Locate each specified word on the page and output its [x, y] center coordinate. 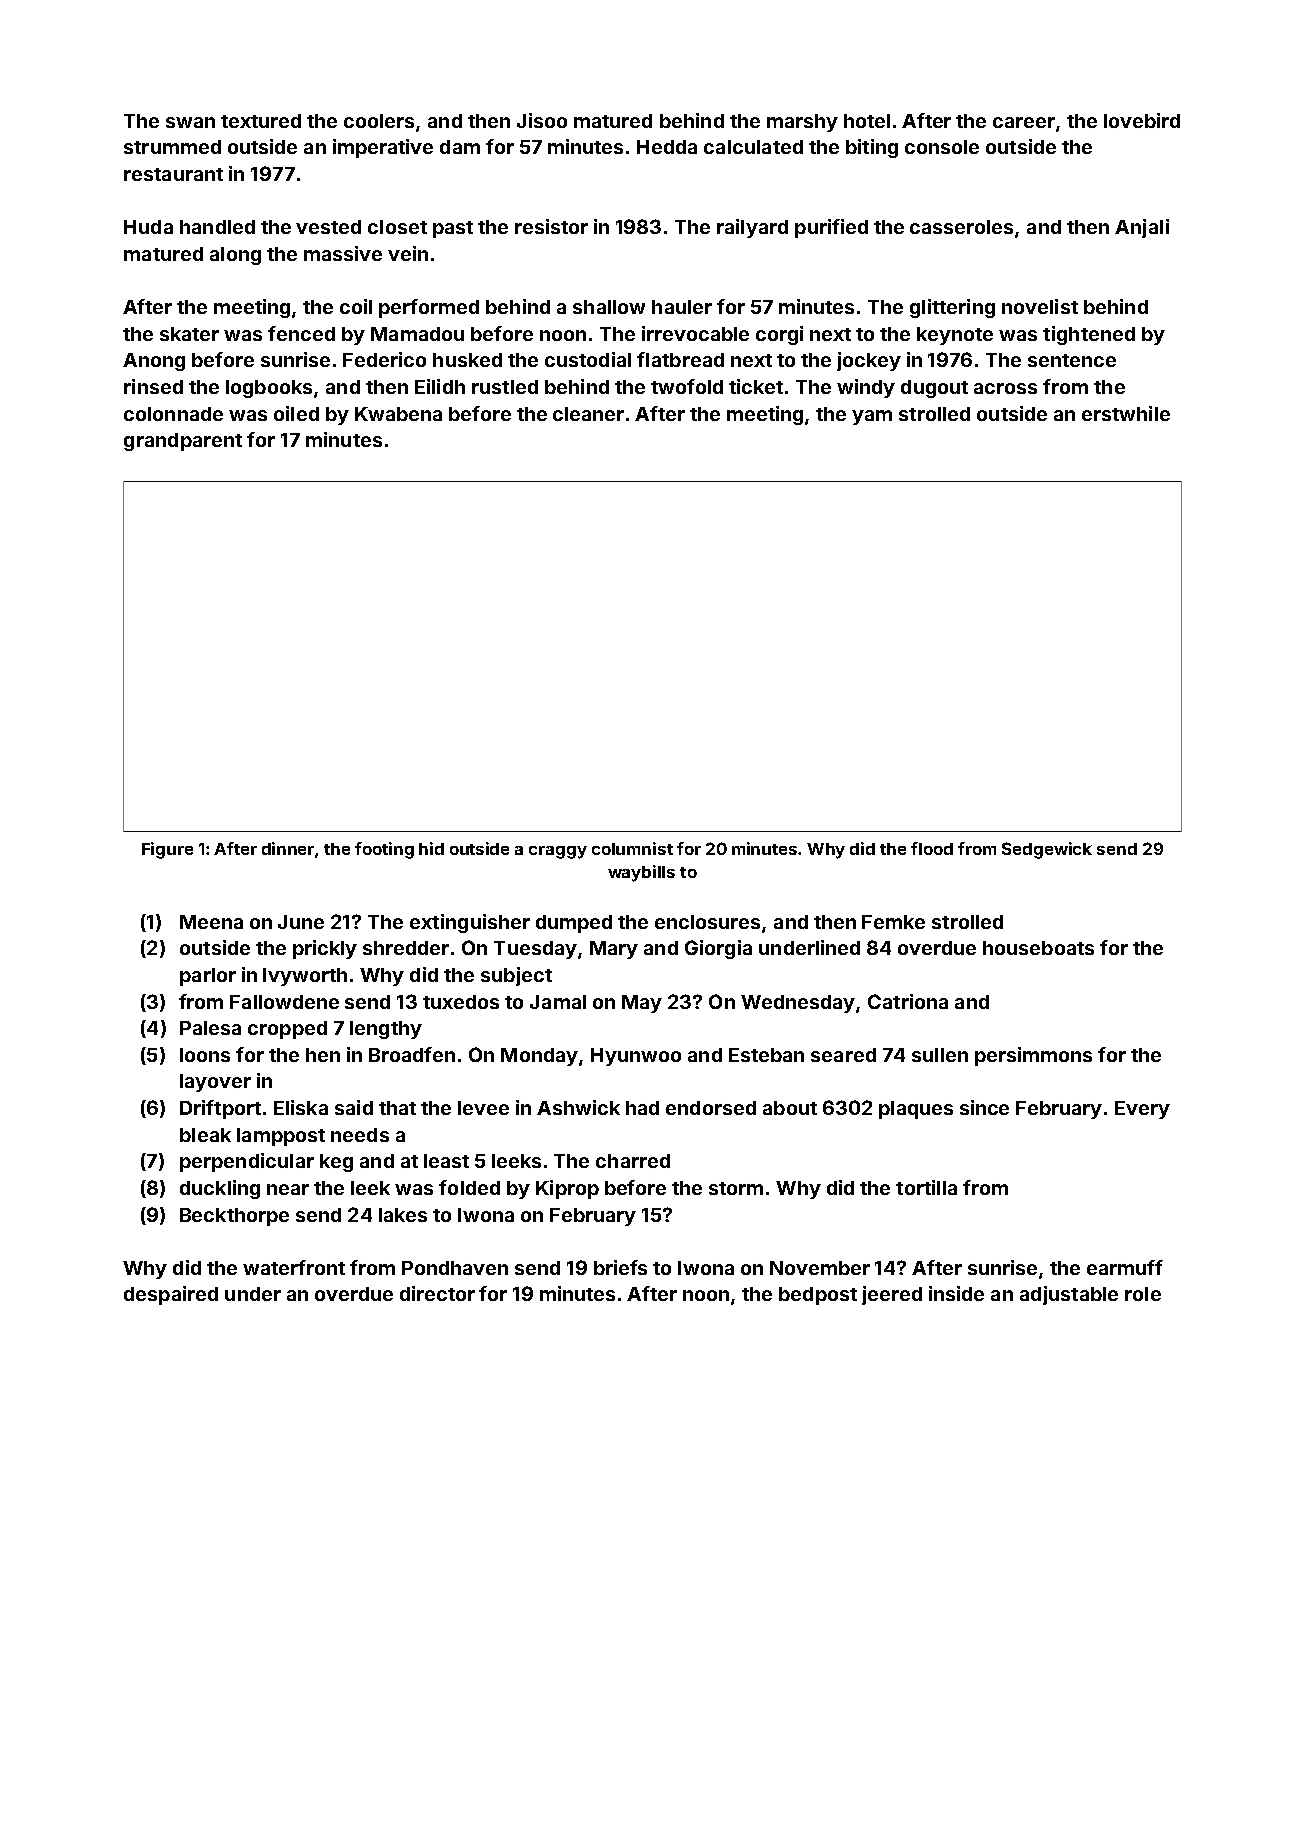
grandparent [183, 442]
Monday [539, 1057]
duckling [220, 1189]
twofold [687, 386]
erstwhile [1126, 413]
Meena [211, 922]
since [984, 1107]
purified [831, 228]
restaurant [173, 174]
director [437, 1293]
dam [460, 147]
